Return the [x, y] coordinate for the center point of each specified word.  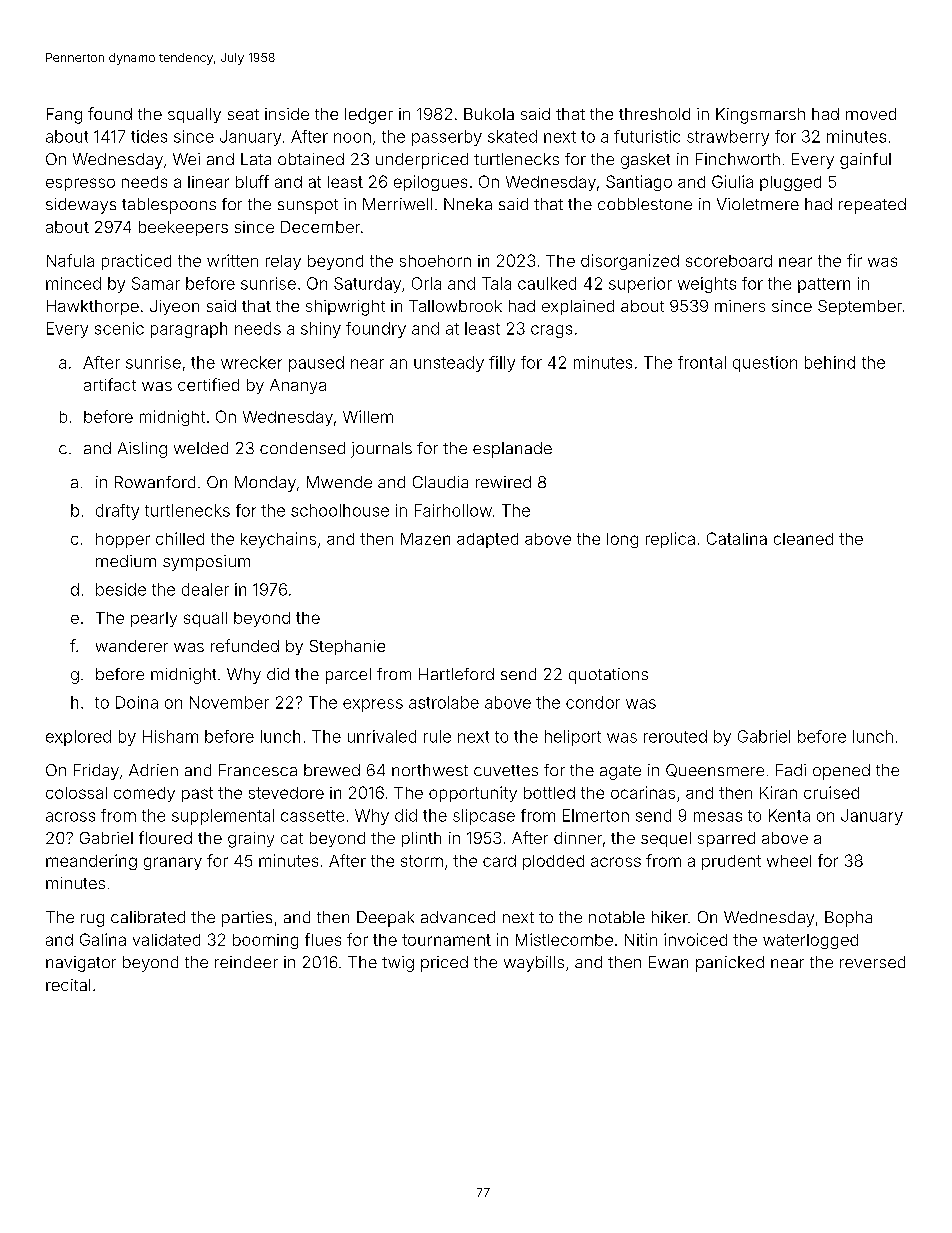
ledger [369, 116]
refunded [245, 645]
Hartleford [456, 674]
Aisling [142, 450]
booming [265, 941]
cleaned [803, 539]
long [622, 540]
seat [243, 114]
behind [830, 362]
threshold [654, 114]
